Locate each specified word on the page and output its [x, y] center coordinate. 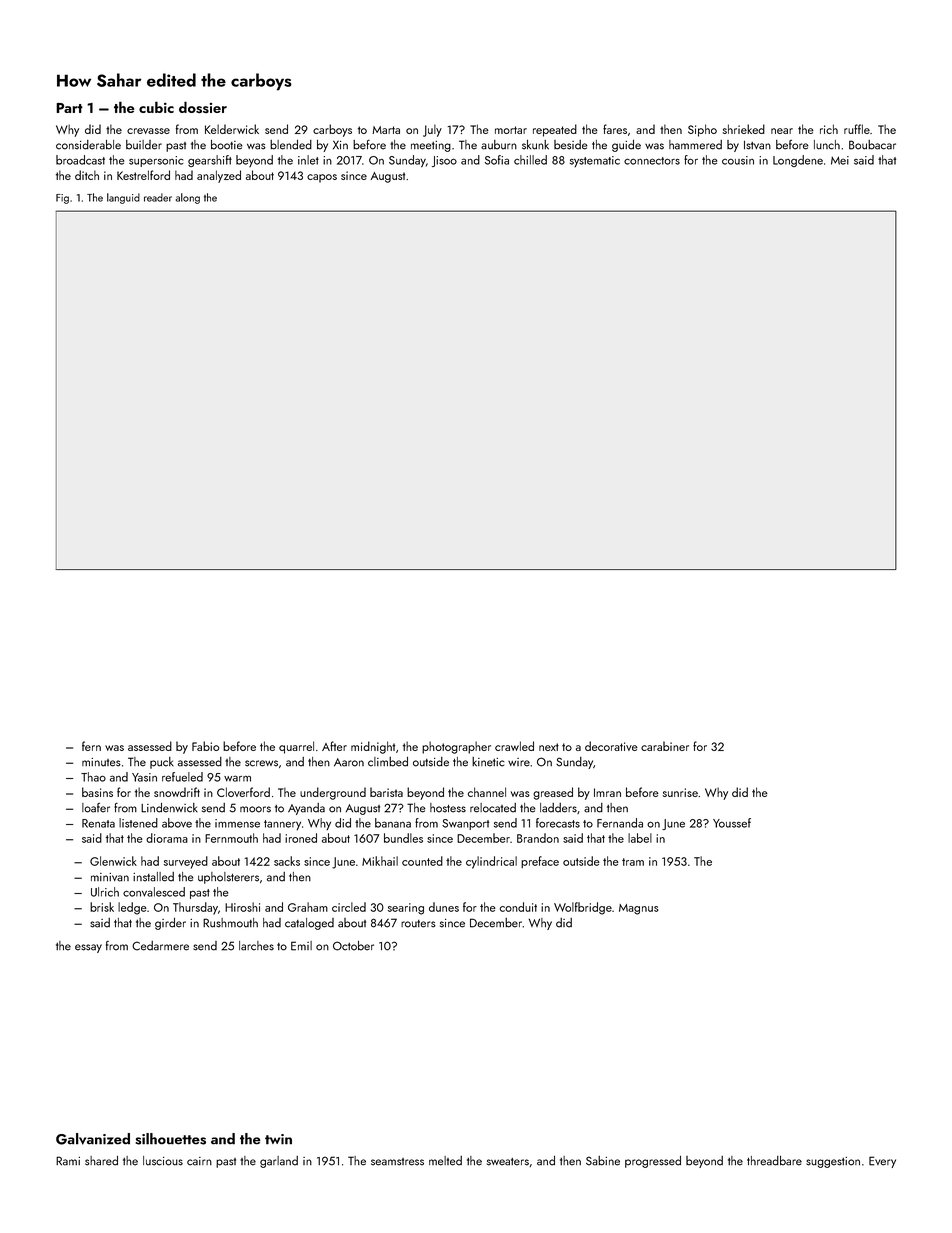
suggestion [833, 1162]
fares [615, 129]
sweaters [508, 1162]
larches [256, 946]
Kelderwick [232, 129]
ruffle [857, 129]
